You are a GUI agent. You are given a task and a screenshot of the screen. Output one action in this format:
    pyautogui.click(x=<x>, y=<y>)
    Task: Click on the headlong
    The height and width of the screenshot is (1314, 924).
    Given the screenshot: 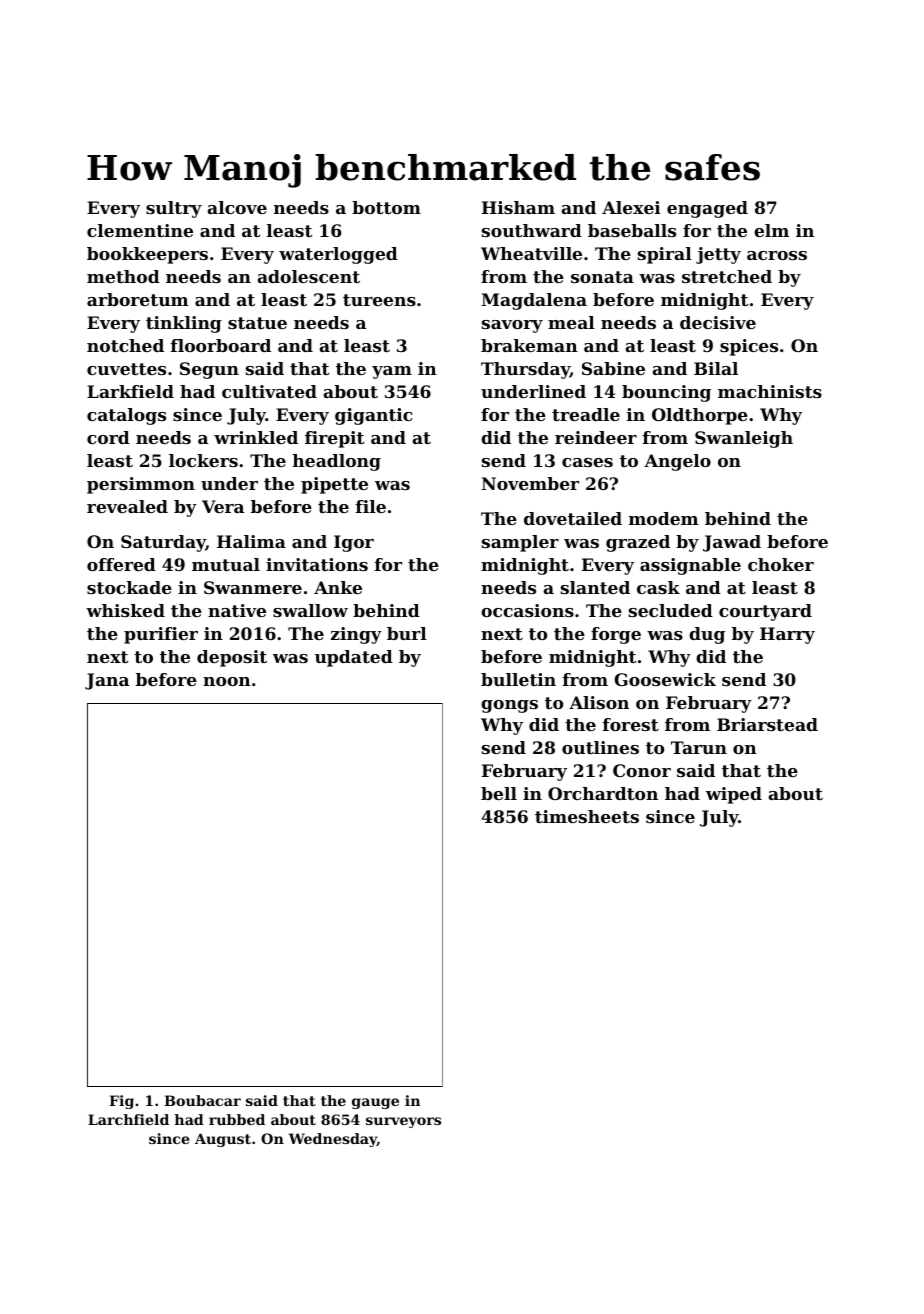 What is the action you would take?
    pyautogui.click(x=337, y=462)
